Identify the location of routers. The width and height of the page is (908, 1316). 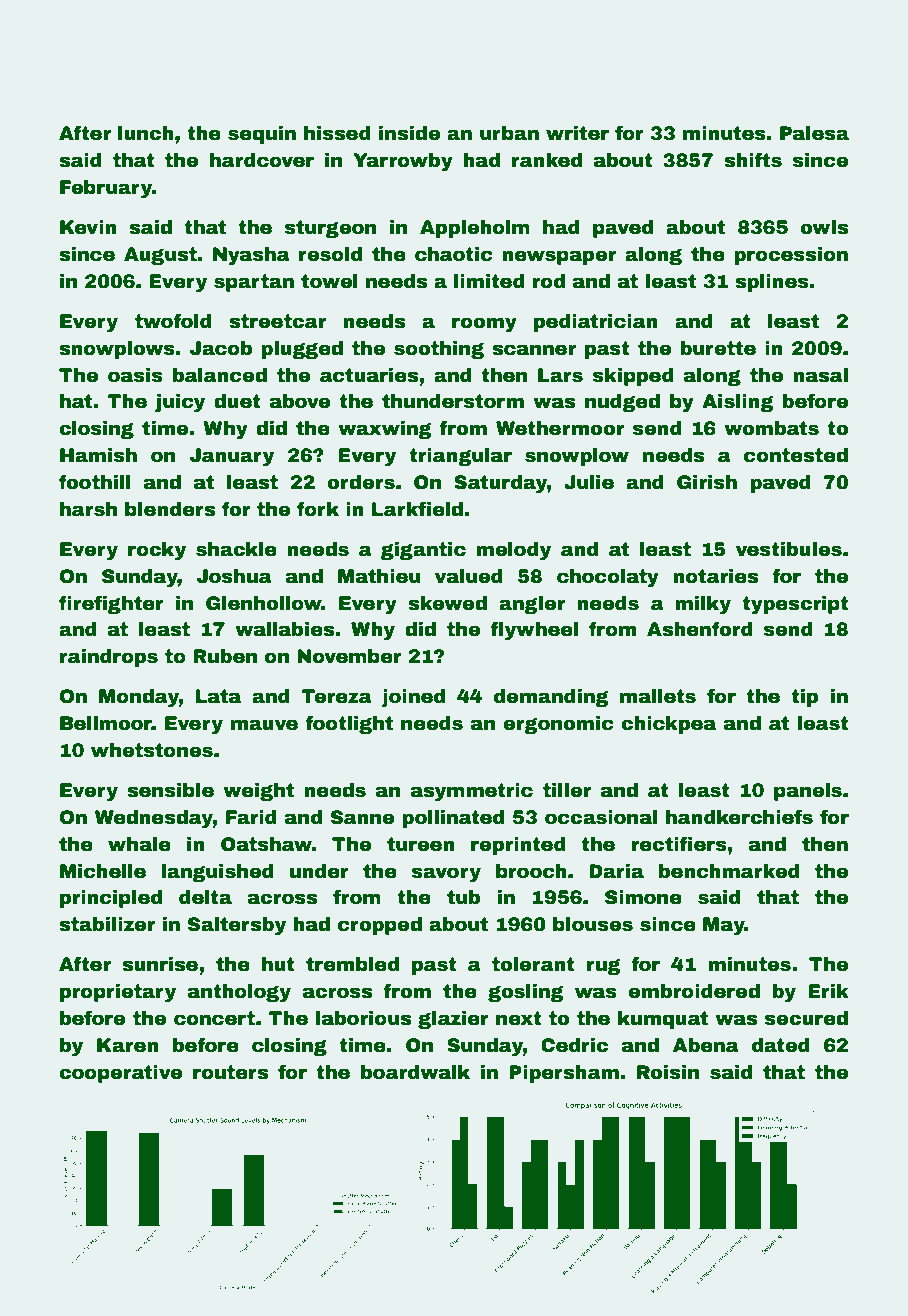
(230, 1072).
